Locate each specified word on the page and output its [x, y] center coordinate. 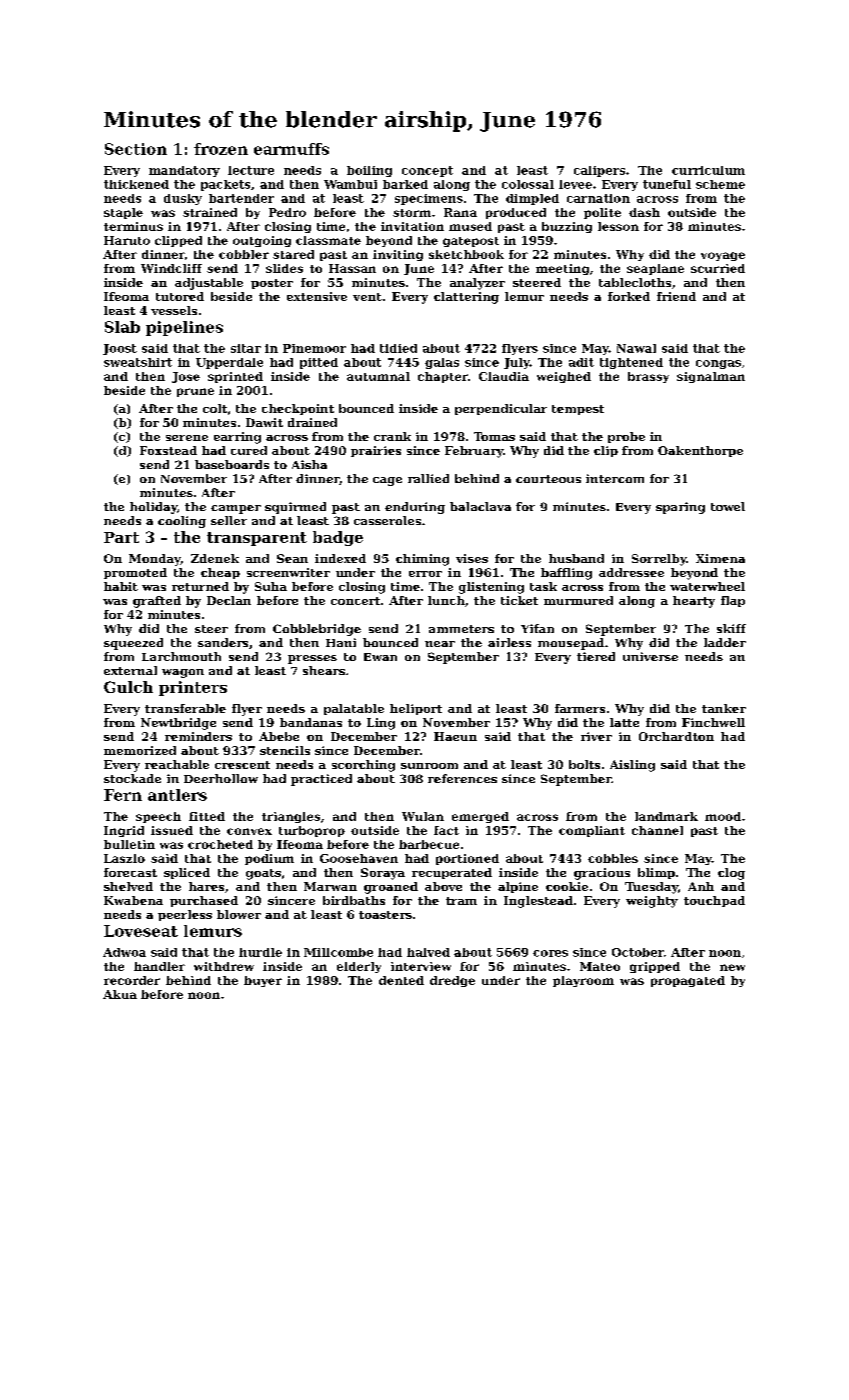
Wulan [423, 816]
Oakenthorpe [700, 451]
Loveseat [141, 931]
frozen [221, 149]
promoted [135, 573]
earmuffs [291, 149]
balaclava [480, 506]
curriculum [708, 170]
